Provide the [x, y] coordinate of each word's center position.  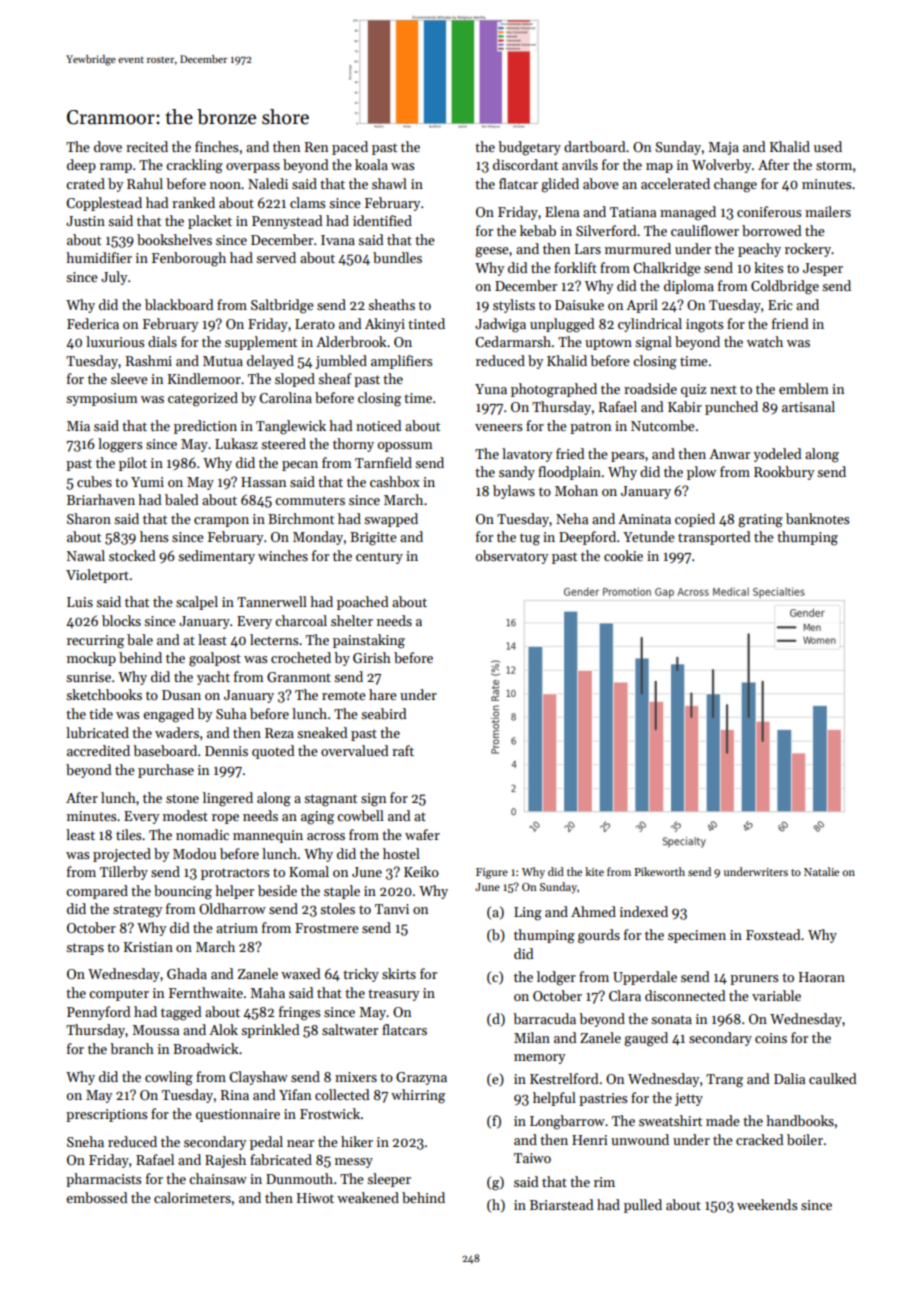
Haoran [822, 977]
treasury [393, 995]
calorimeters [192, 1197]
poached [363, 603]
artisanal [808, 406]
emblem [804, 388]
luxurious [115, 341]
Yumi [147, 482]
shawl [389, 183]
